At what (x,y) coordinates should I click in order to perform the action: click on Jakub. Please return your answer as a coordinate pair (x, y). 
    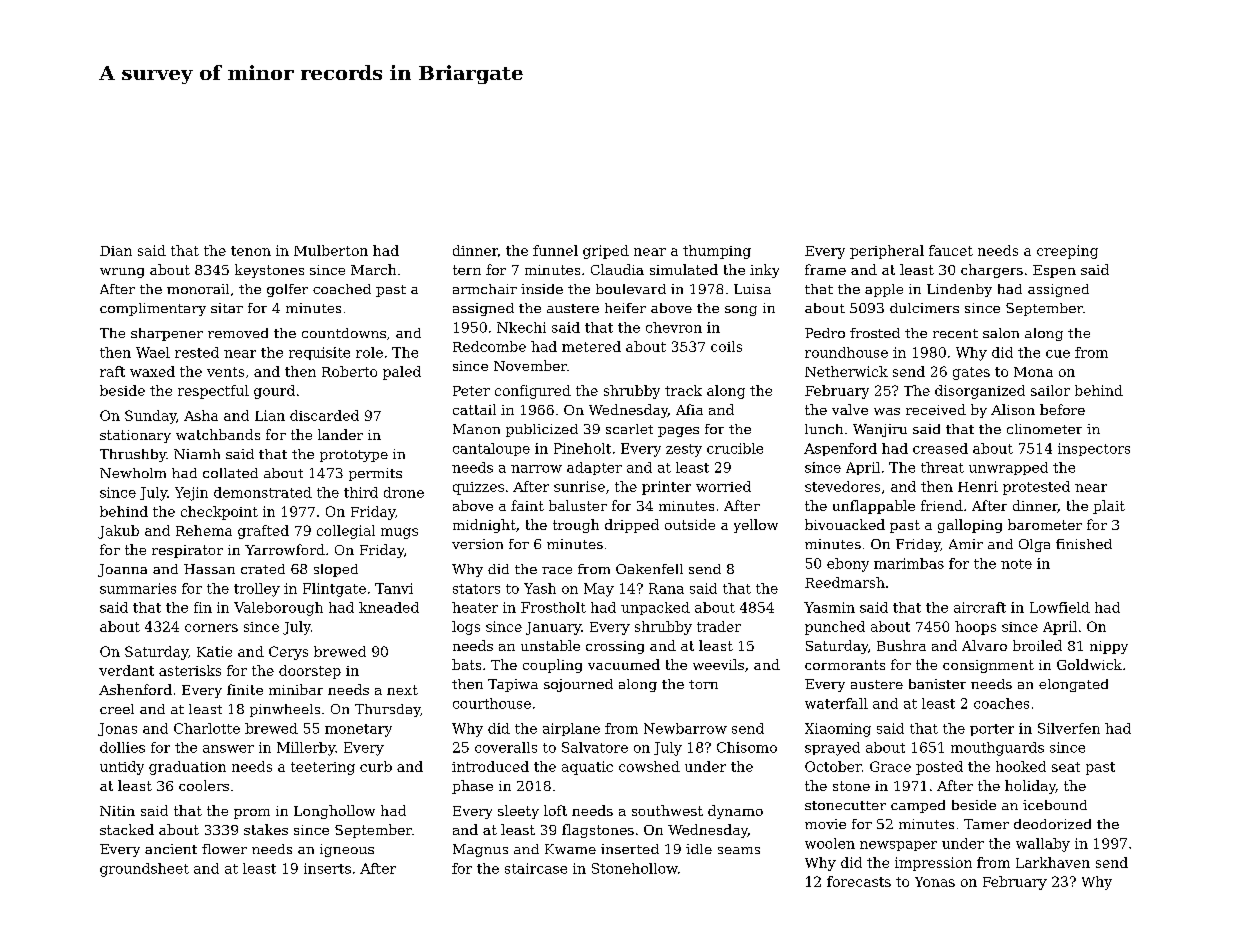
    Looking at the image, I should click on (118, 532).
